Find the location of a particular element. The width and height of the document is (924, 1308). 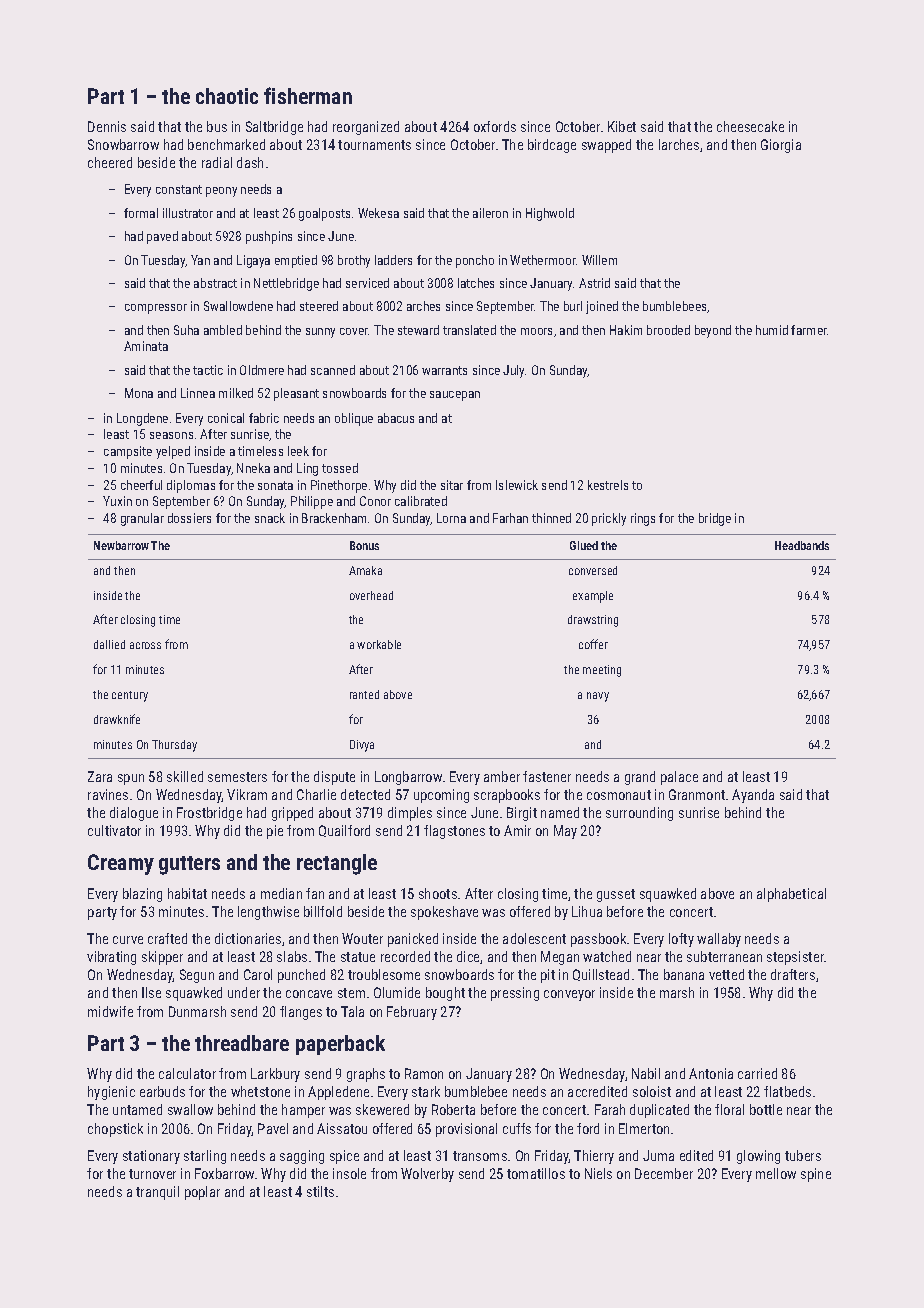

palace is located at coordinates (679, 778).
